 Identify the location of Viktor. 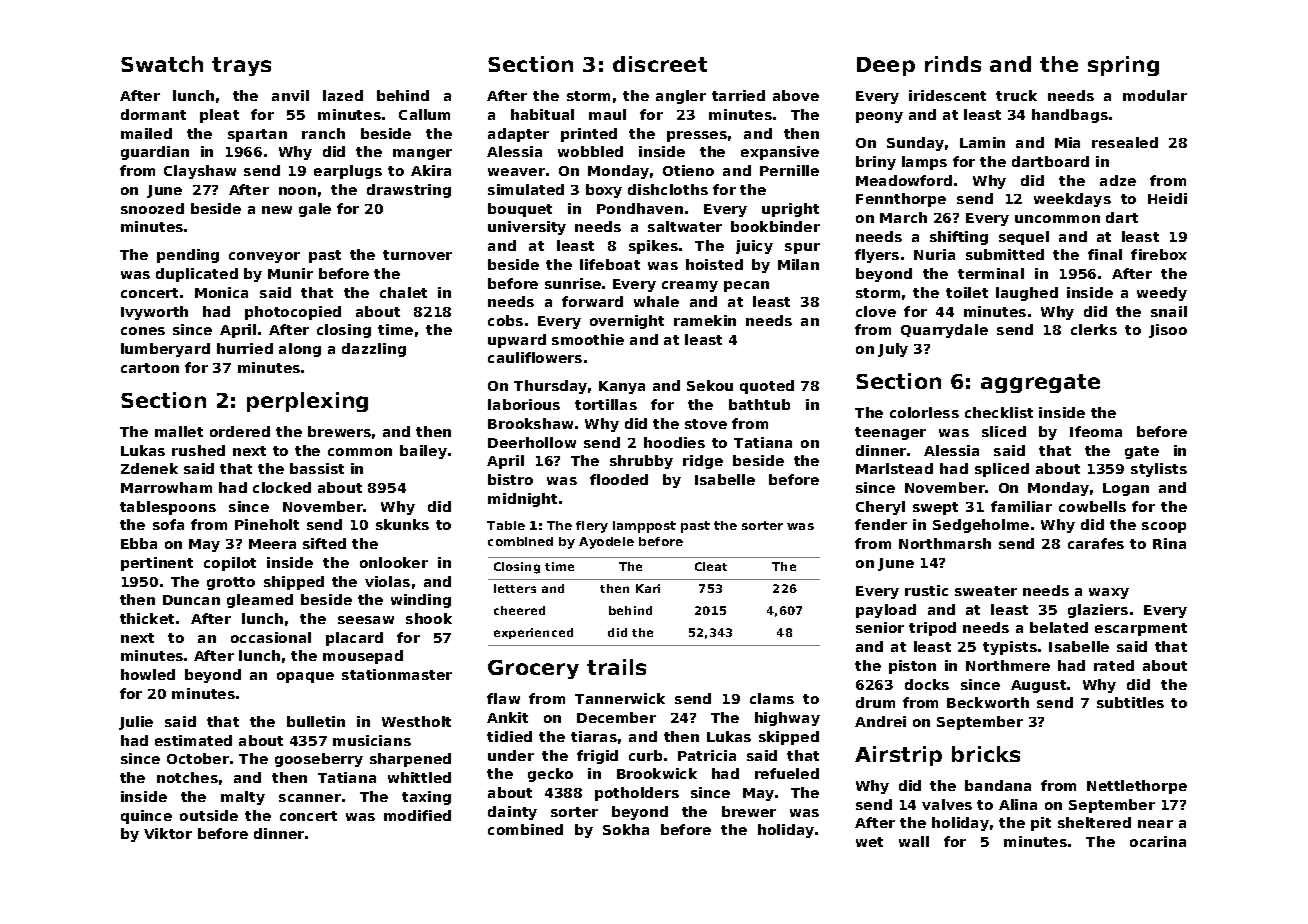
(168, 833).
